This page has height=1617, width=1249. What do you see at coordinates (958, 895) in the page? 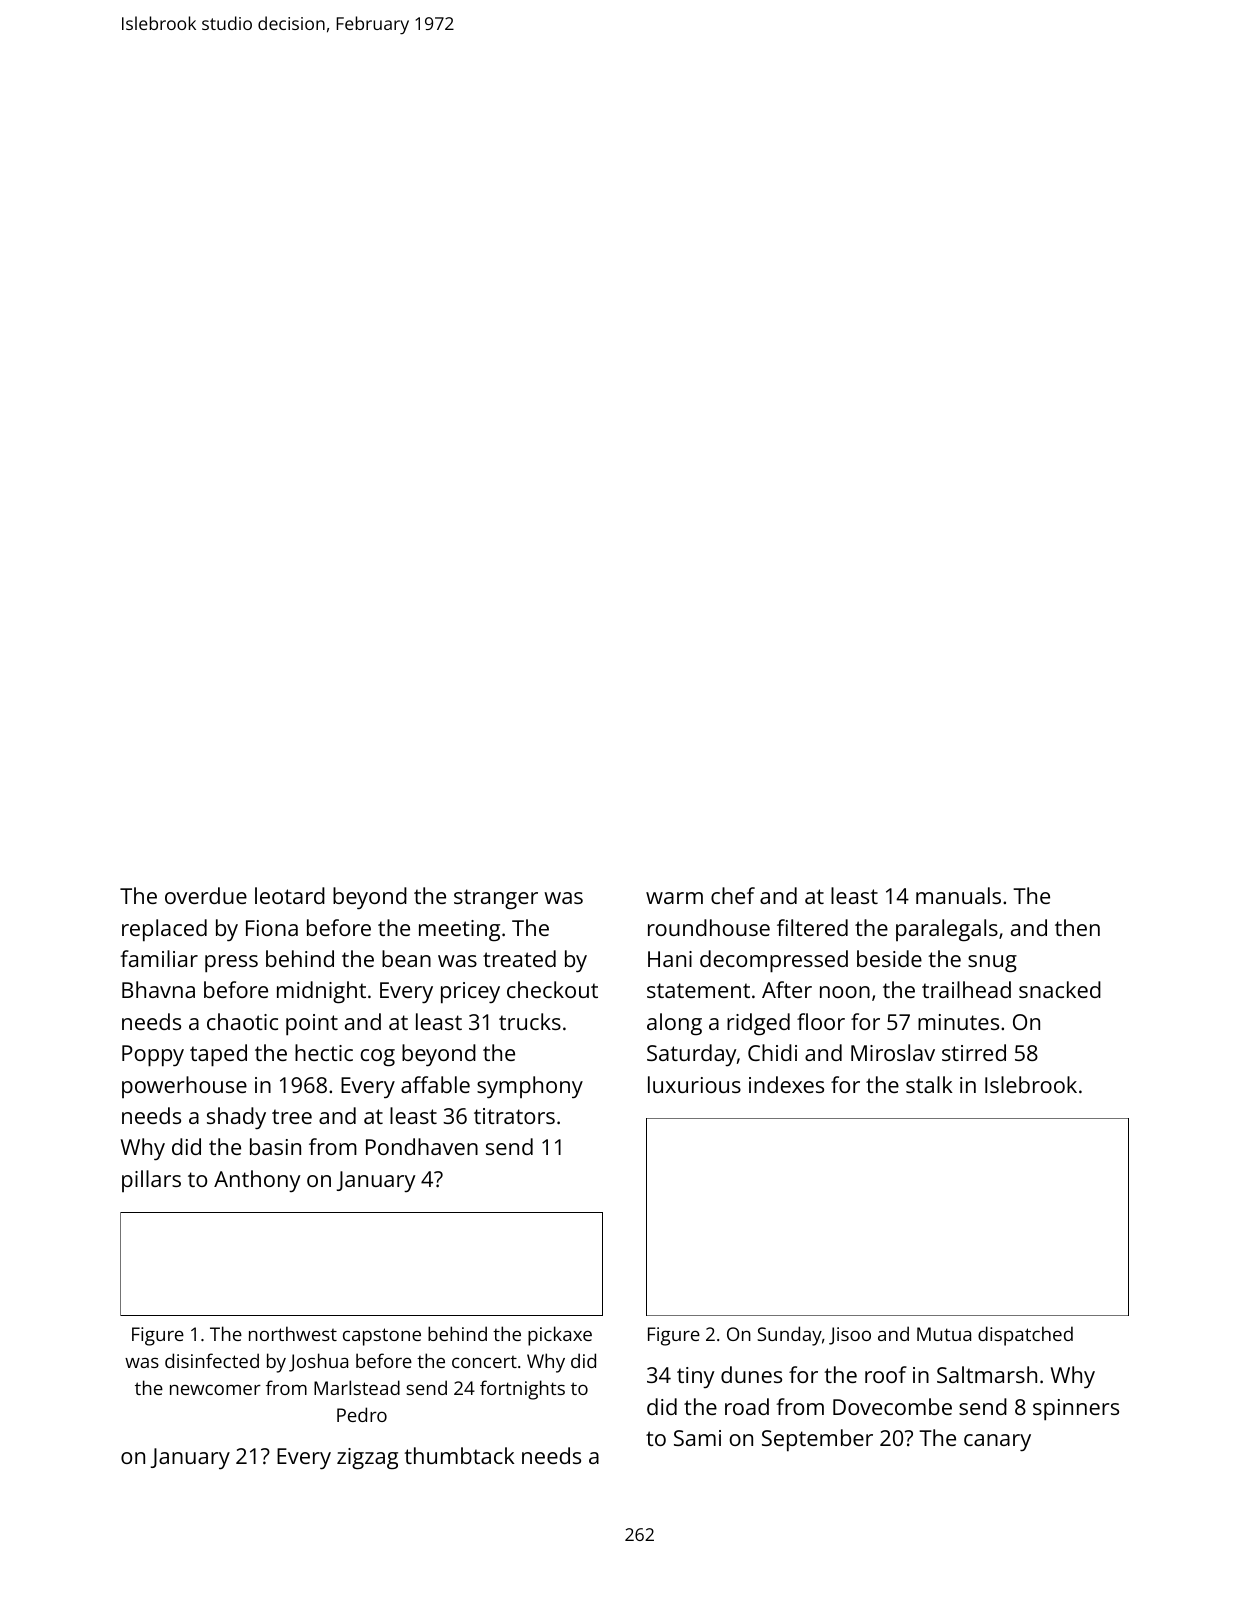
I see `manuals` at bounding box center [958, 895].
